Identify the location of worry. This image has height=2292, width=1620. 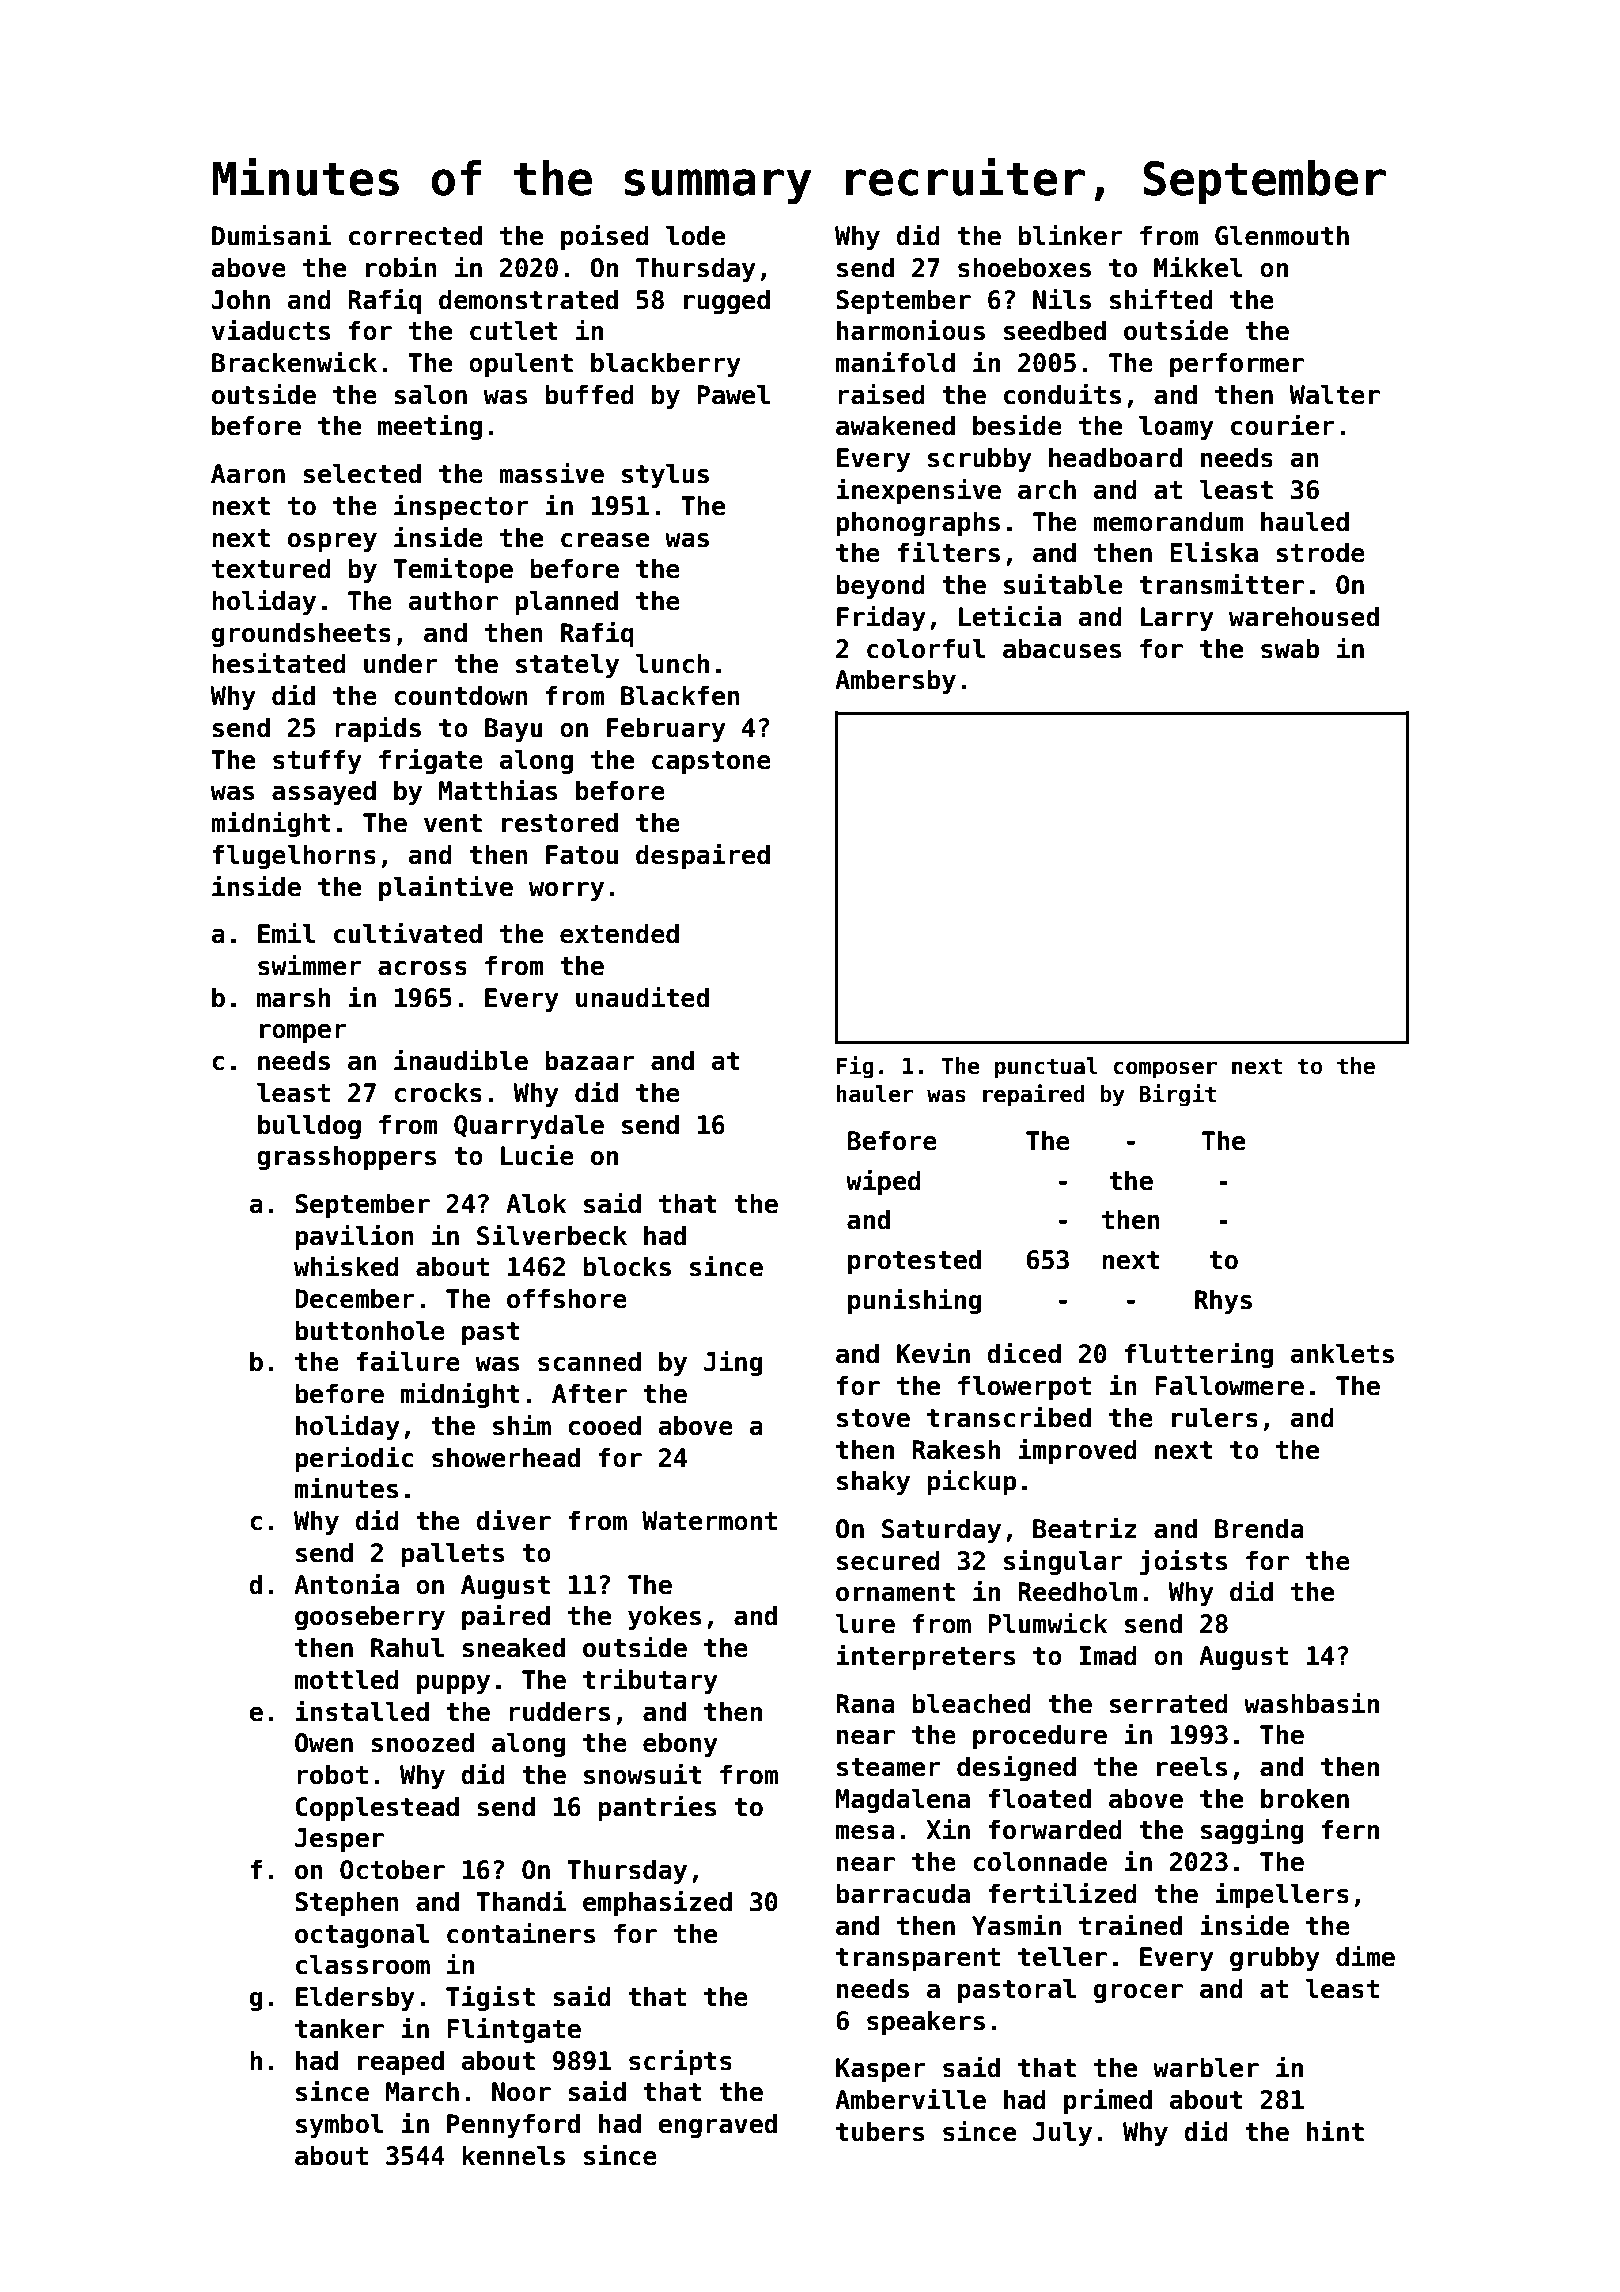
(566, 891).
